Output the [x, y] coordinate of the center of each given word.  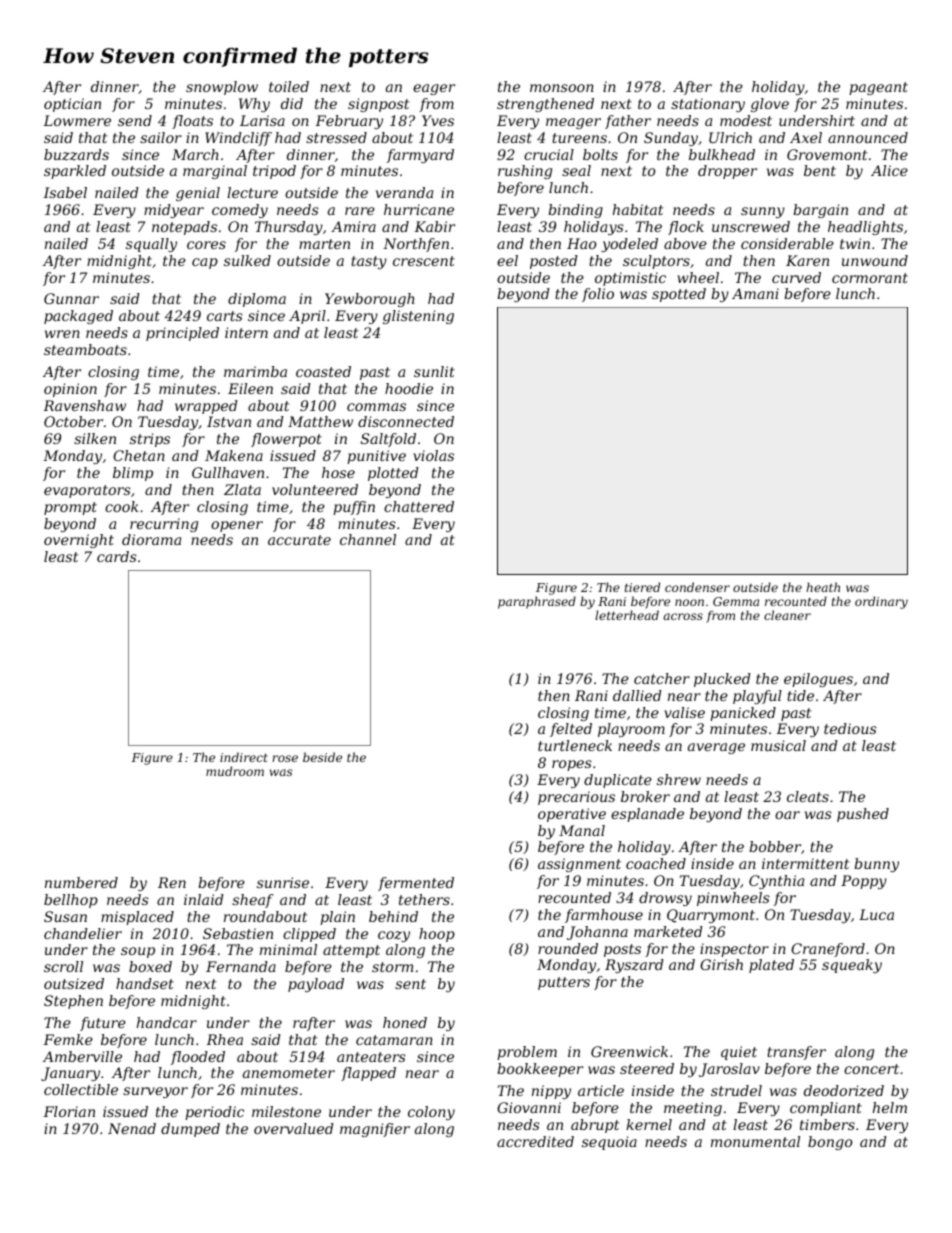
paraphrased [537, 602]
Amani [755, 293]
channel [368, 539]
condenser [697, 587]
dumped [190, 1130]
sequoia [609, 1143]
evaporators [87, 491]
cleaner [787, 615]
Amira [353, 226]
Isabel [65, 192]
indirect [244, 757]
